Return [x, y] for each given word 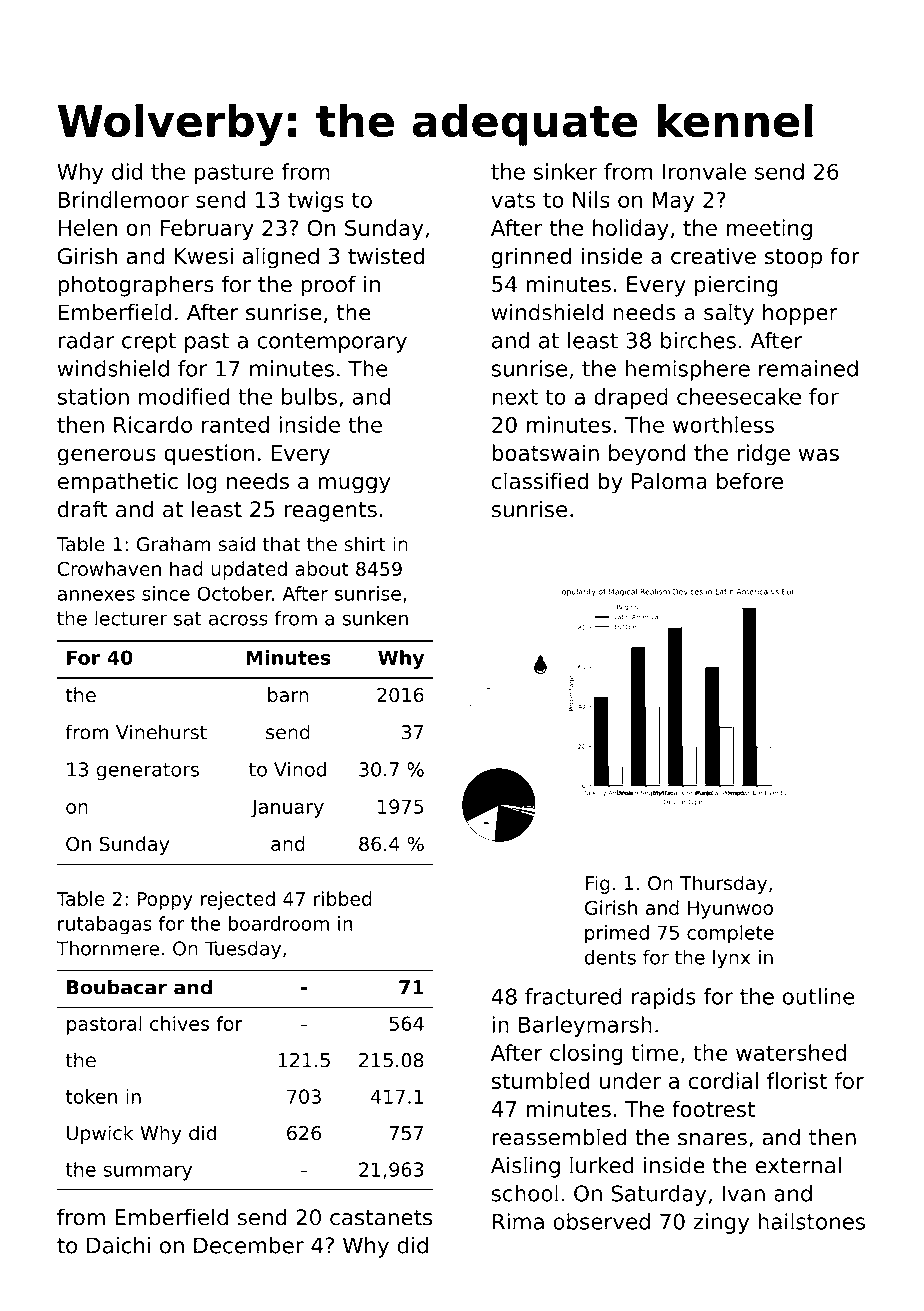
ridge [764, 455]
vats [513, 200]
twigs [316, 201]
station [93, 396]
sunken [375, 618]
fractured [573, 996]
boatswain [545, 452]
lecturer [131, 618]
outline [819, 996]
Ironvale [704, 171]
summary [147, 1173]
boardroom [279, 923]
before [750, 480]
